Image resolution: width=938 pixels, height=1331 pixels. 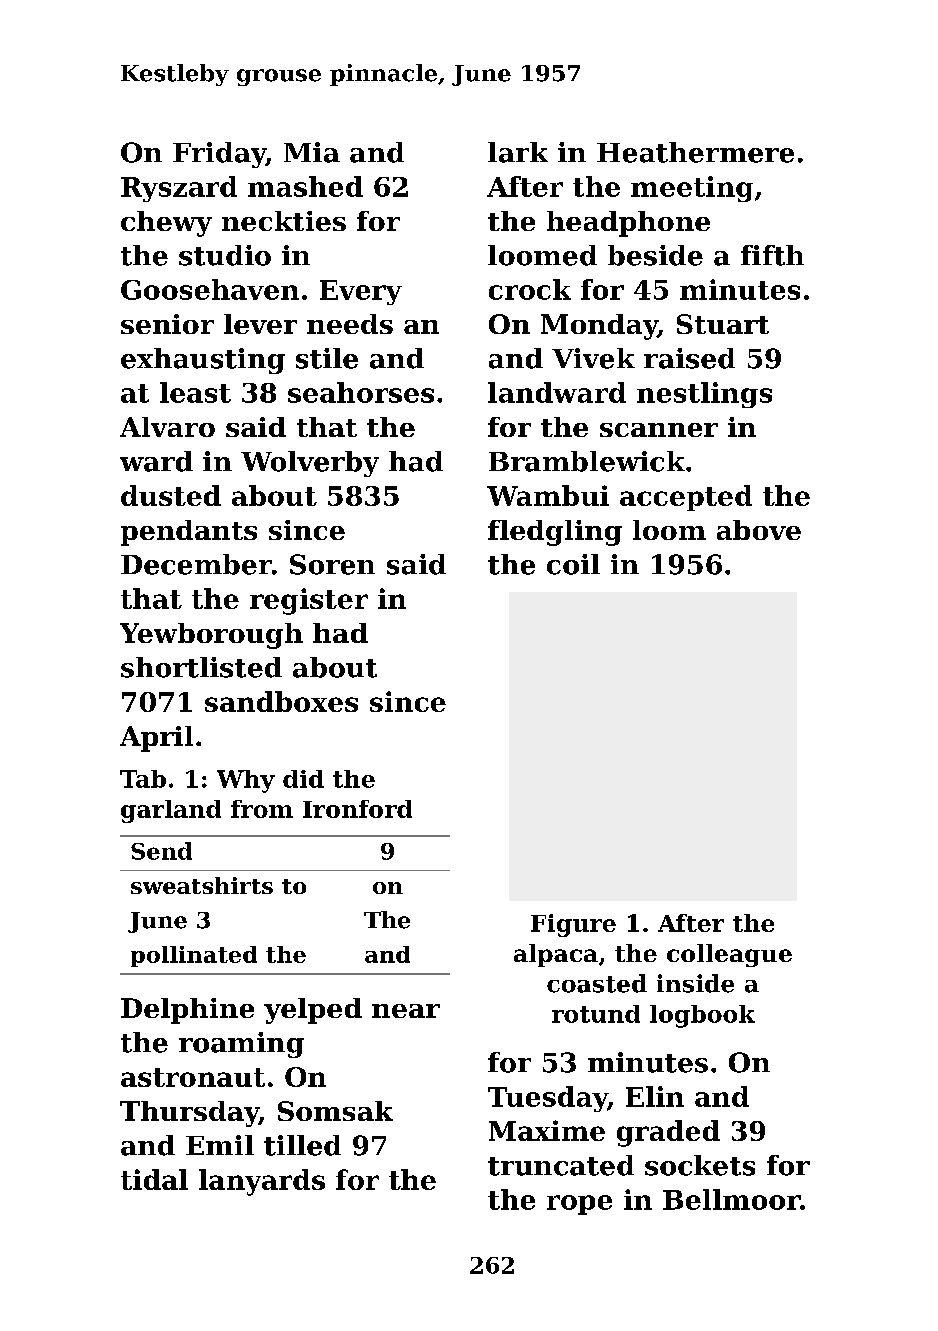 I want to click on near, so click(x=406, y=1011).
